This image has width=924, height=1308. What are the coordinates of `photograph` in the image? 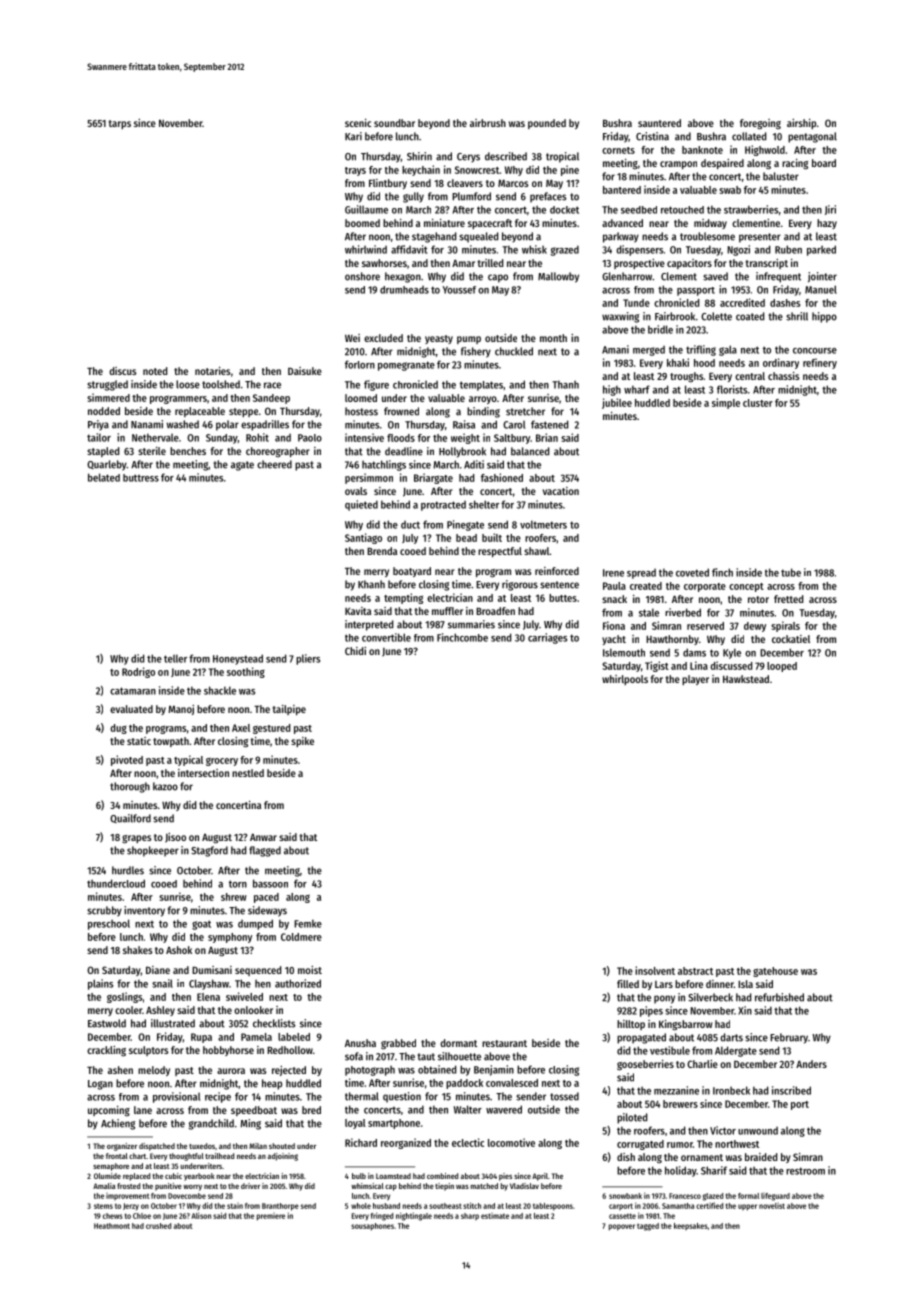 It's located at (370, 1070).
